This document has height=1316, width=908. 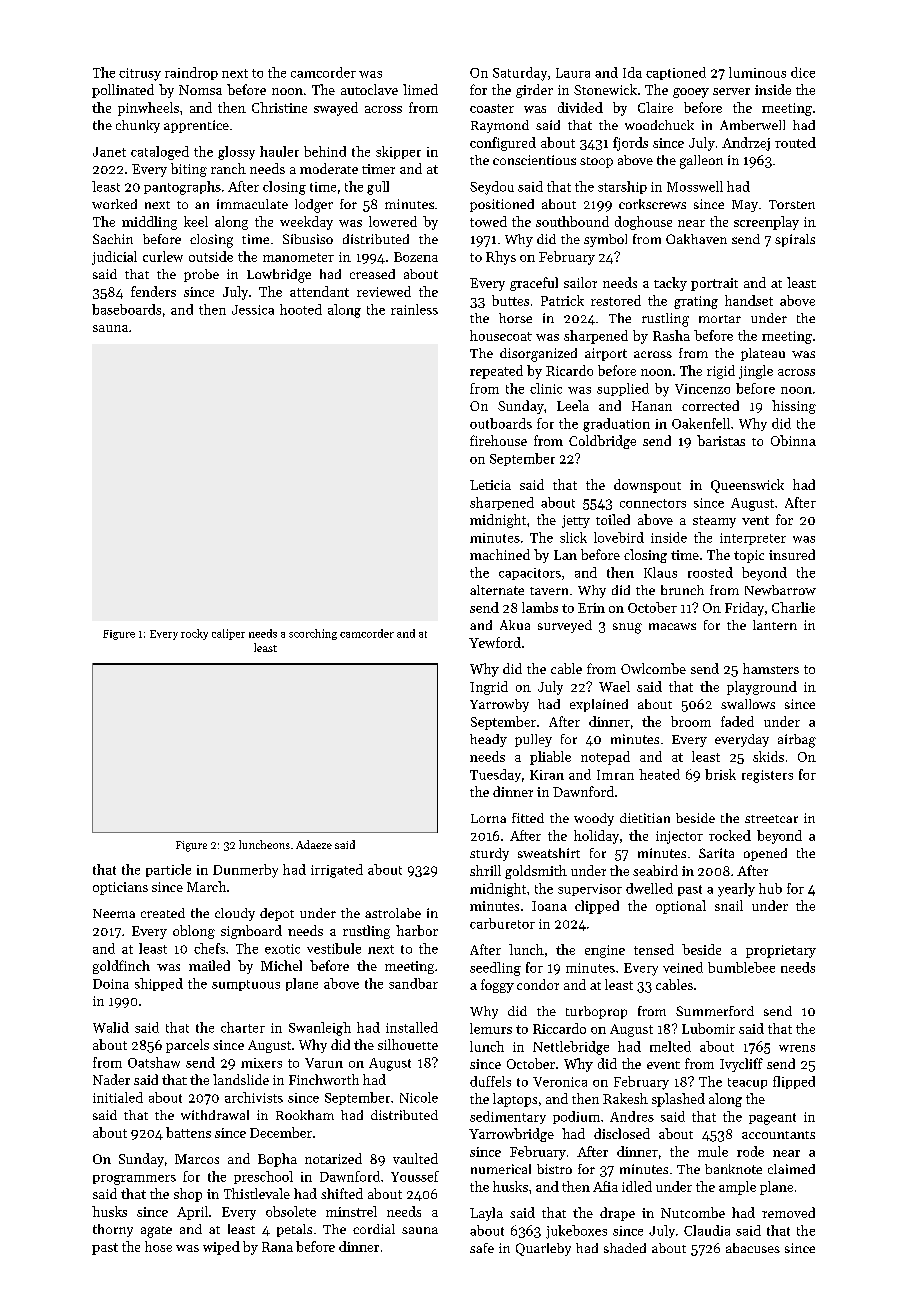 What do you see at coordinates (305, 1115) in the document?
I see `Rookham` at bounding box center [305, 1115].
